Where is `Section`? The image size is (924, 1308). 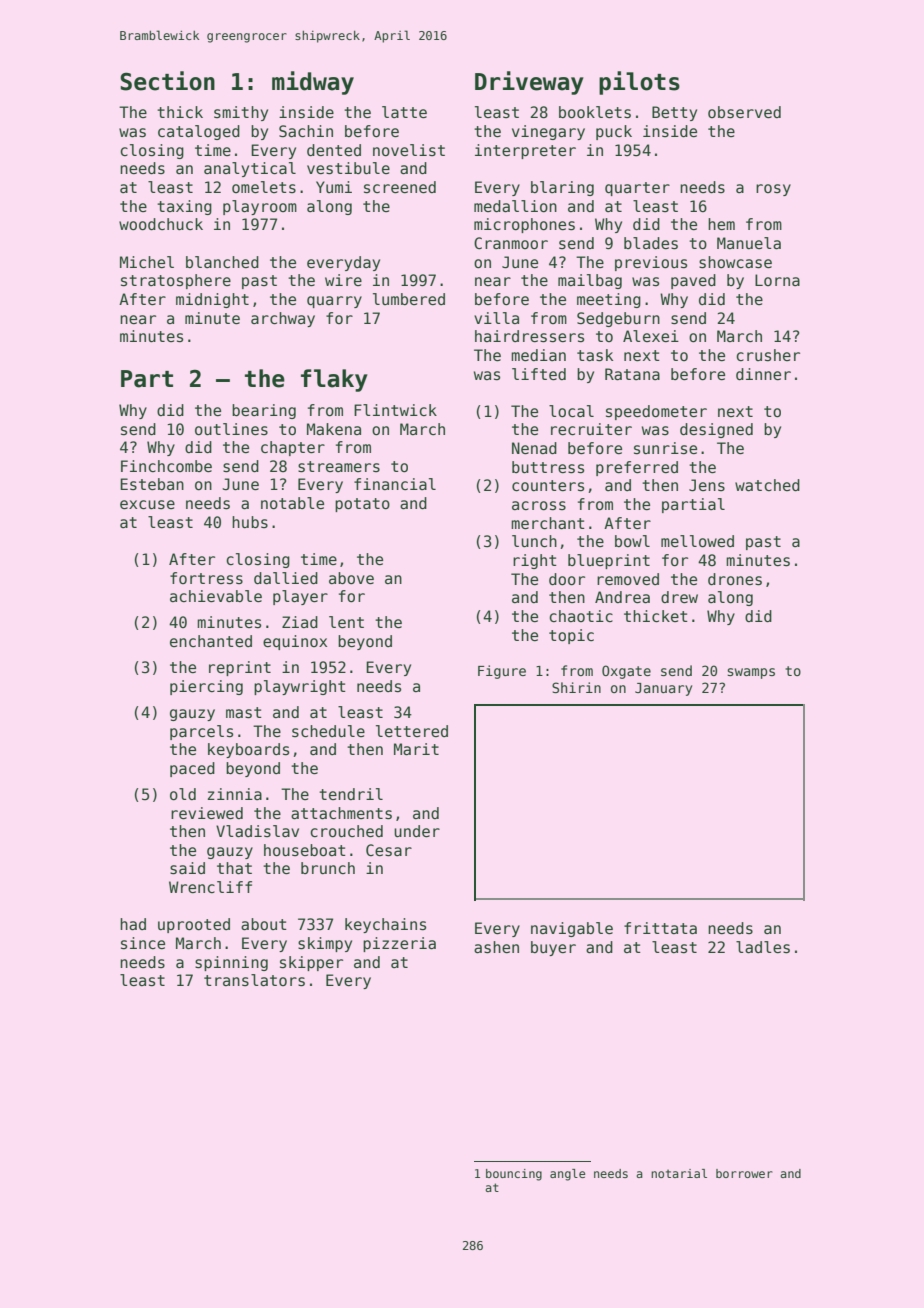 Section is located at coordinates (167, 81).
